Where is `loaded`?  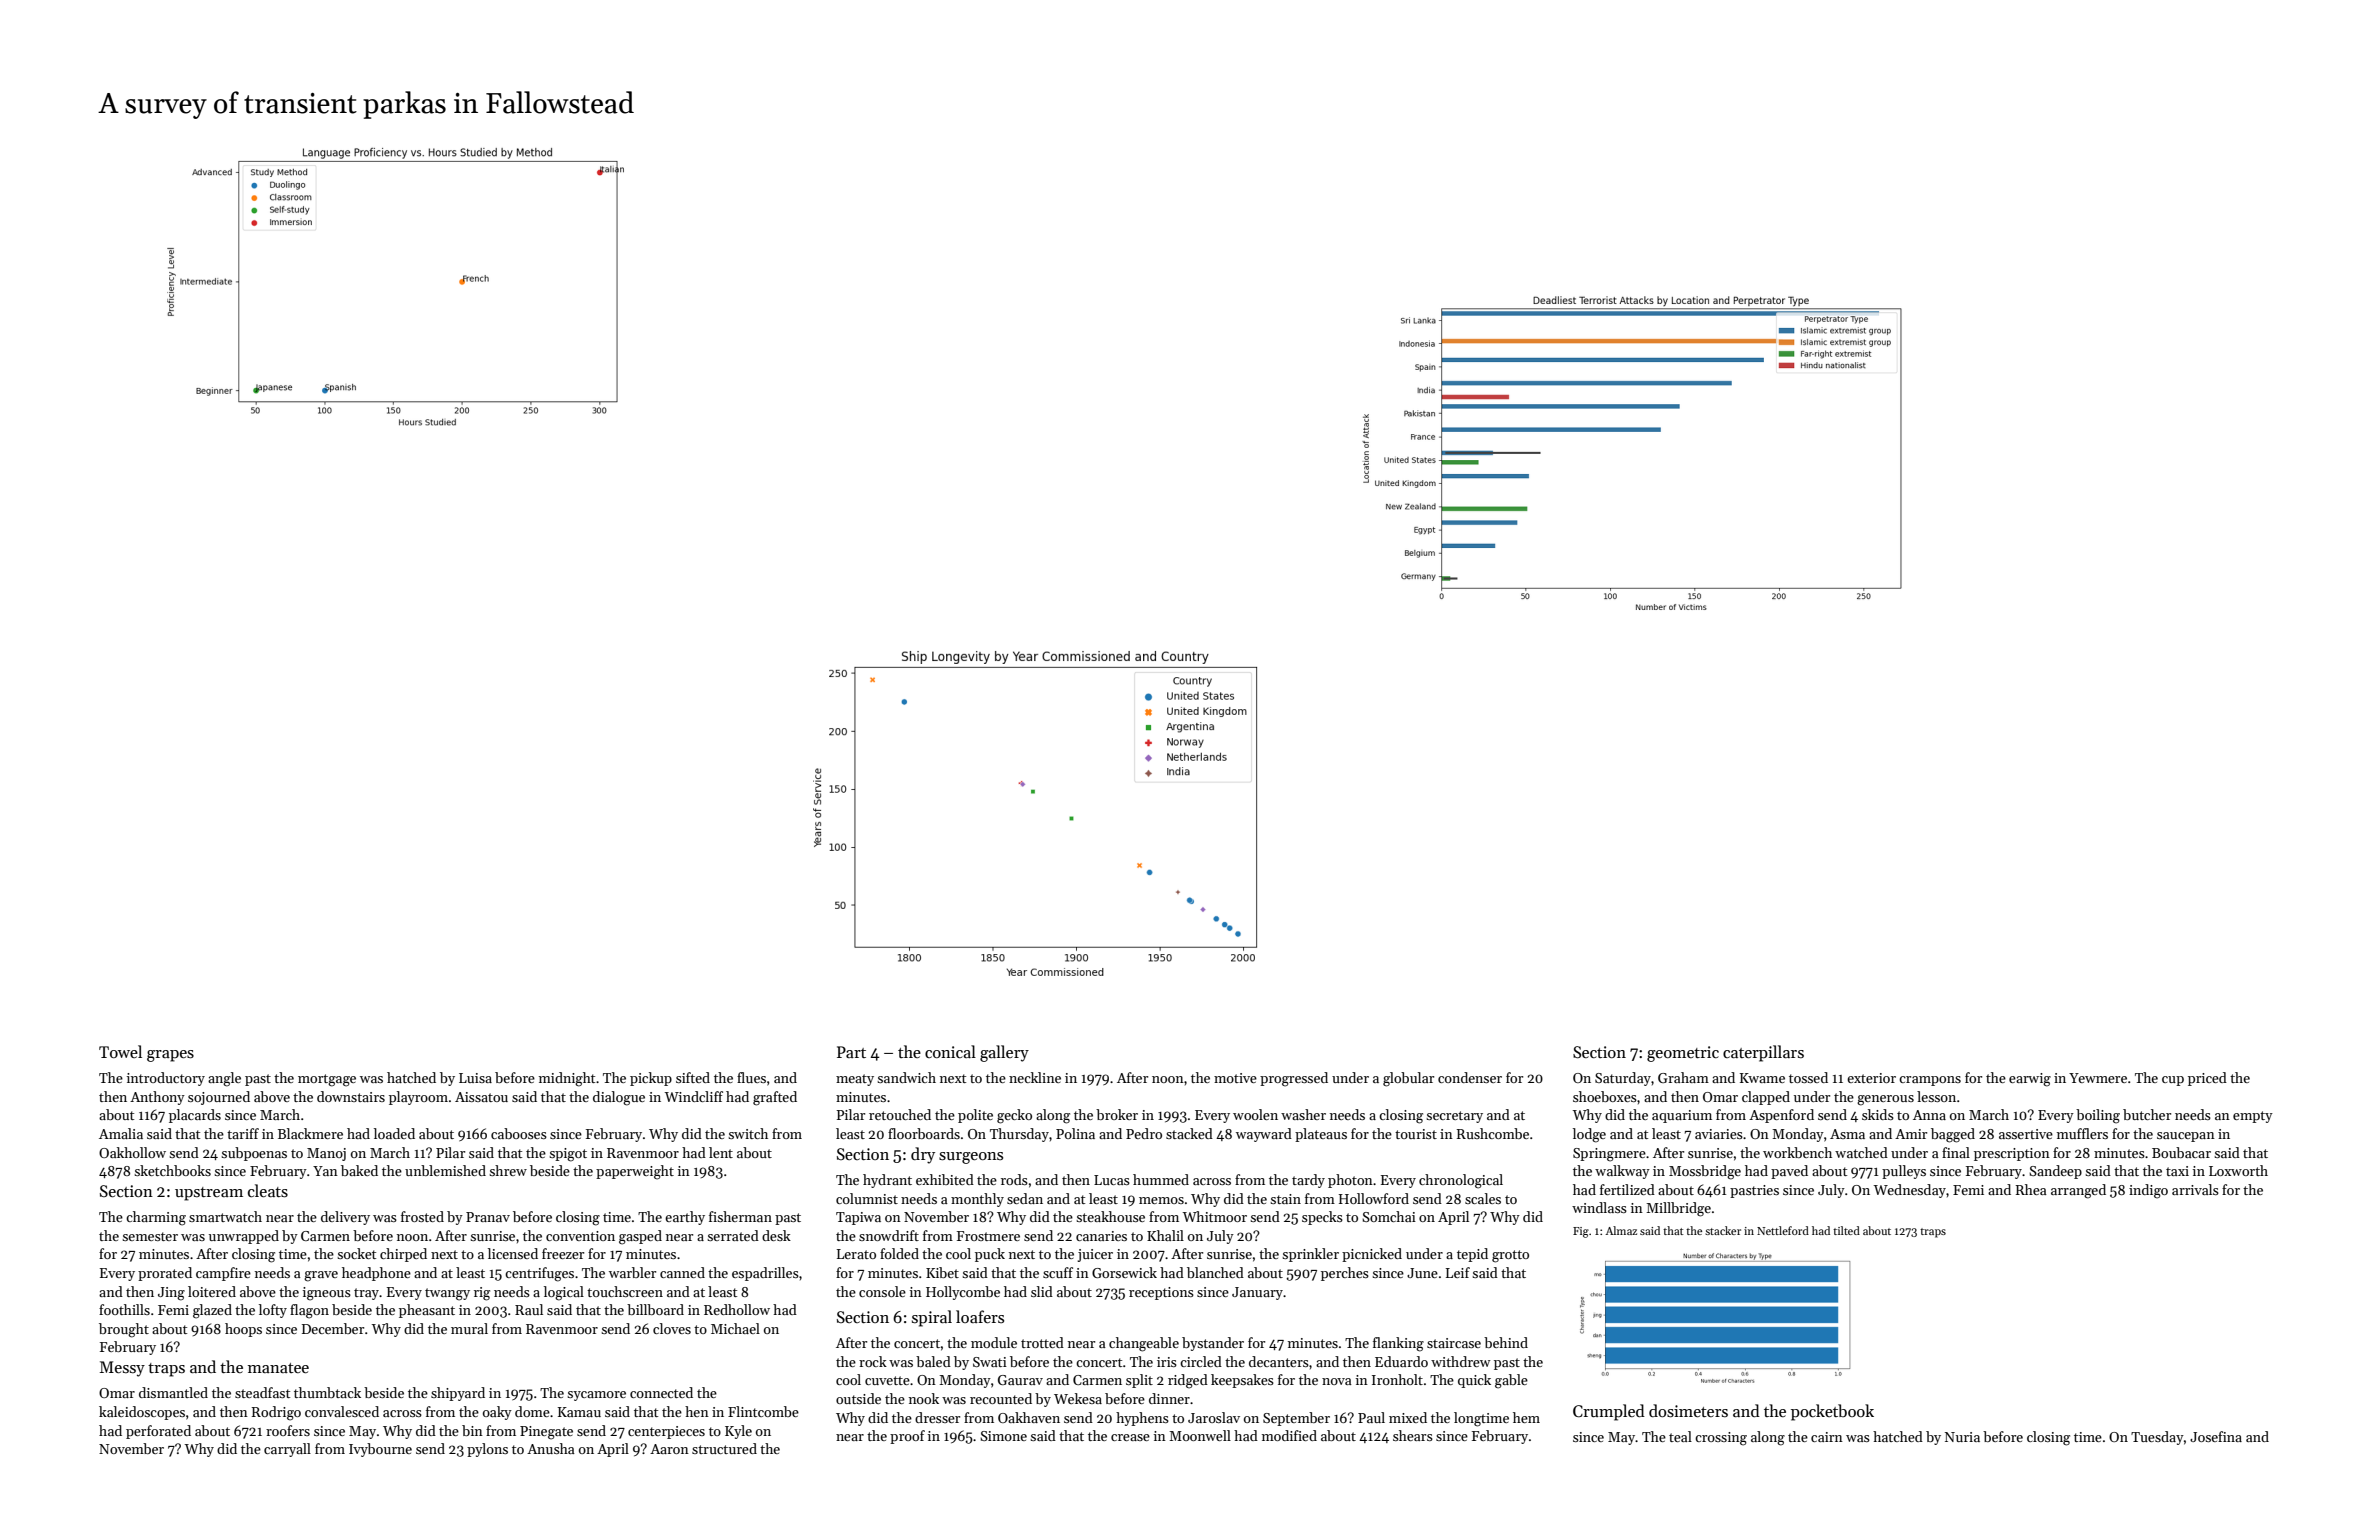 loaded is located at coordinates (394, 1133).
